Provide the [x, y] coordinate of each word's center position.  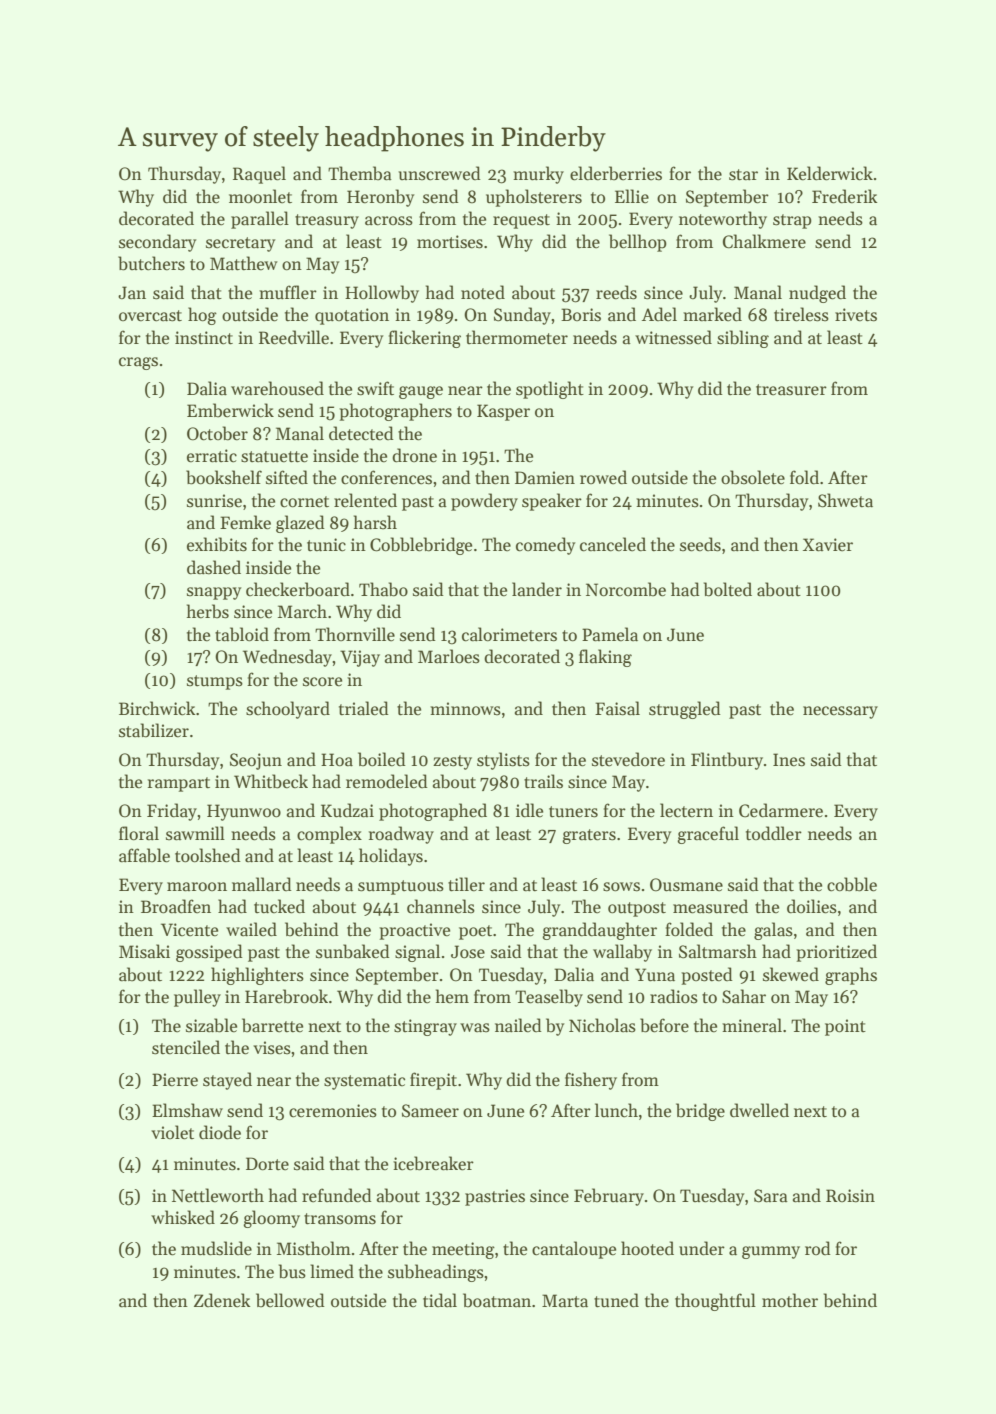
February [609, 1197]
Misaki [144, 951]
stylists [503, 761]
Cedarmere [781, 810]
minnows [465, 709]
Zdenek [222, 1300]
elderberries [616, 173]
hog [202, 316]
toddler [774, 833]
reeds [616, 292]
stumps [215, 682]
